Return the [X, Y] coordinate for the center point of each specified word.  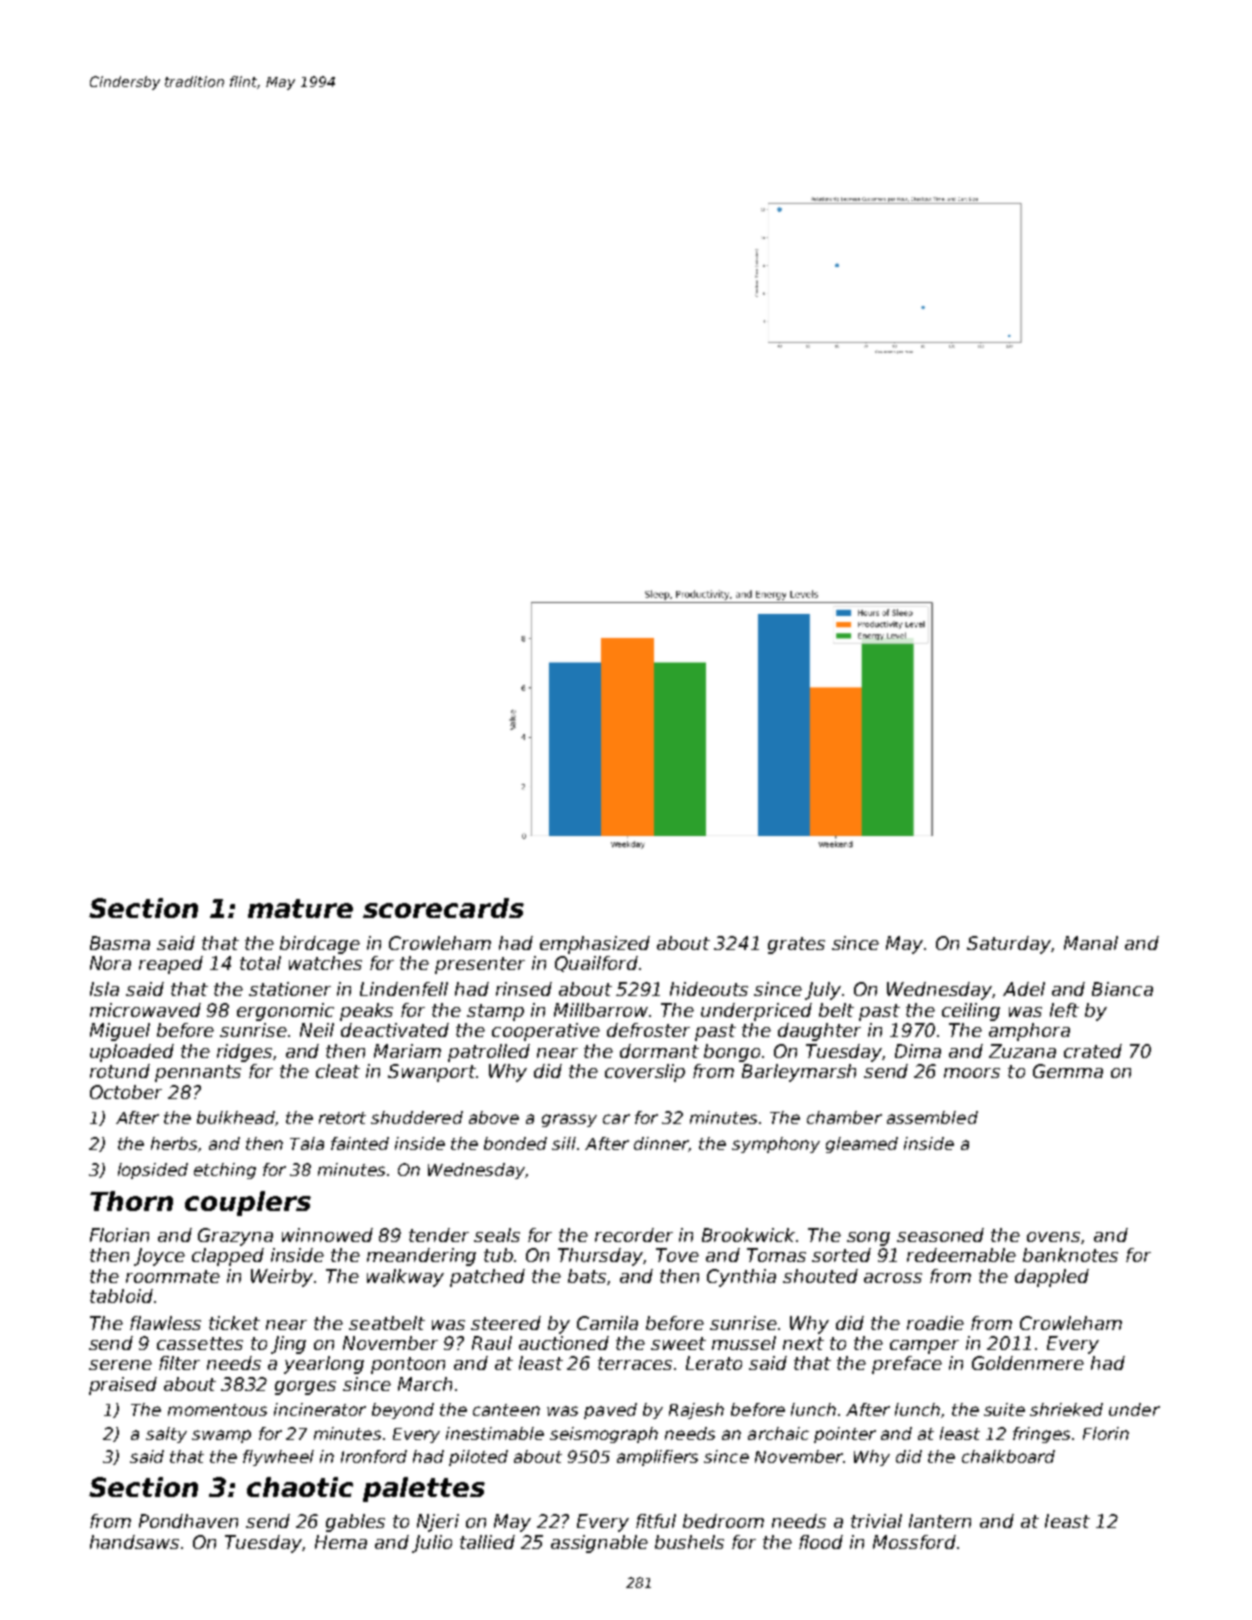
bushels [689, 1542]
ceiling [971, 1012]
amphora [1029, 1032]
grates [796, 945]
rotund [120, 1071]
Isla [104, 989]
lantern [940, 1521]
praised [123, 1386]
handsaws [134, 1542]
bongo [732, 1053]
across [893, 1278]
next [803, 1343]
